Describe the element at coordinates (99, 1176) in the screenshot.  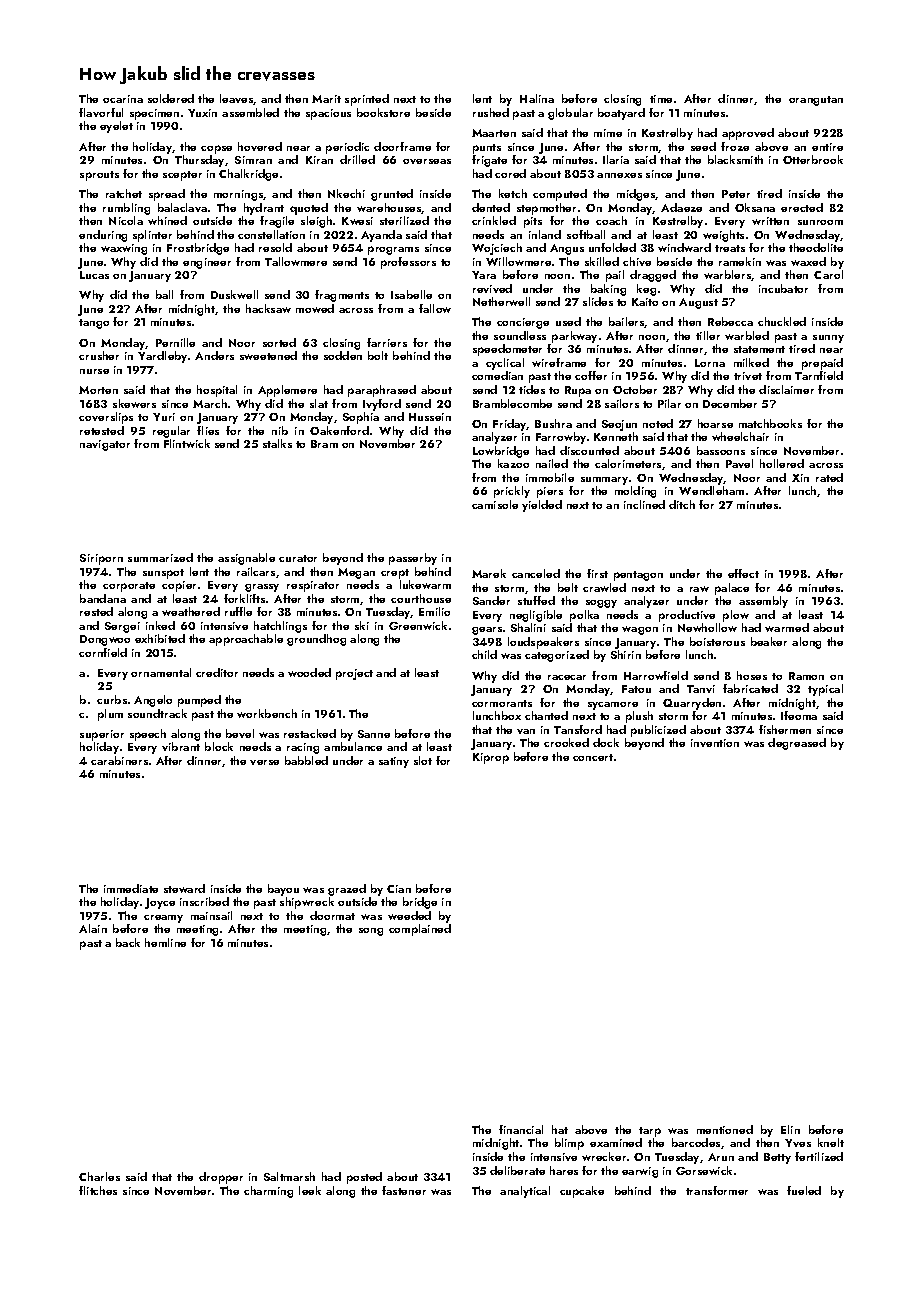
I see `Charles` at that location.
